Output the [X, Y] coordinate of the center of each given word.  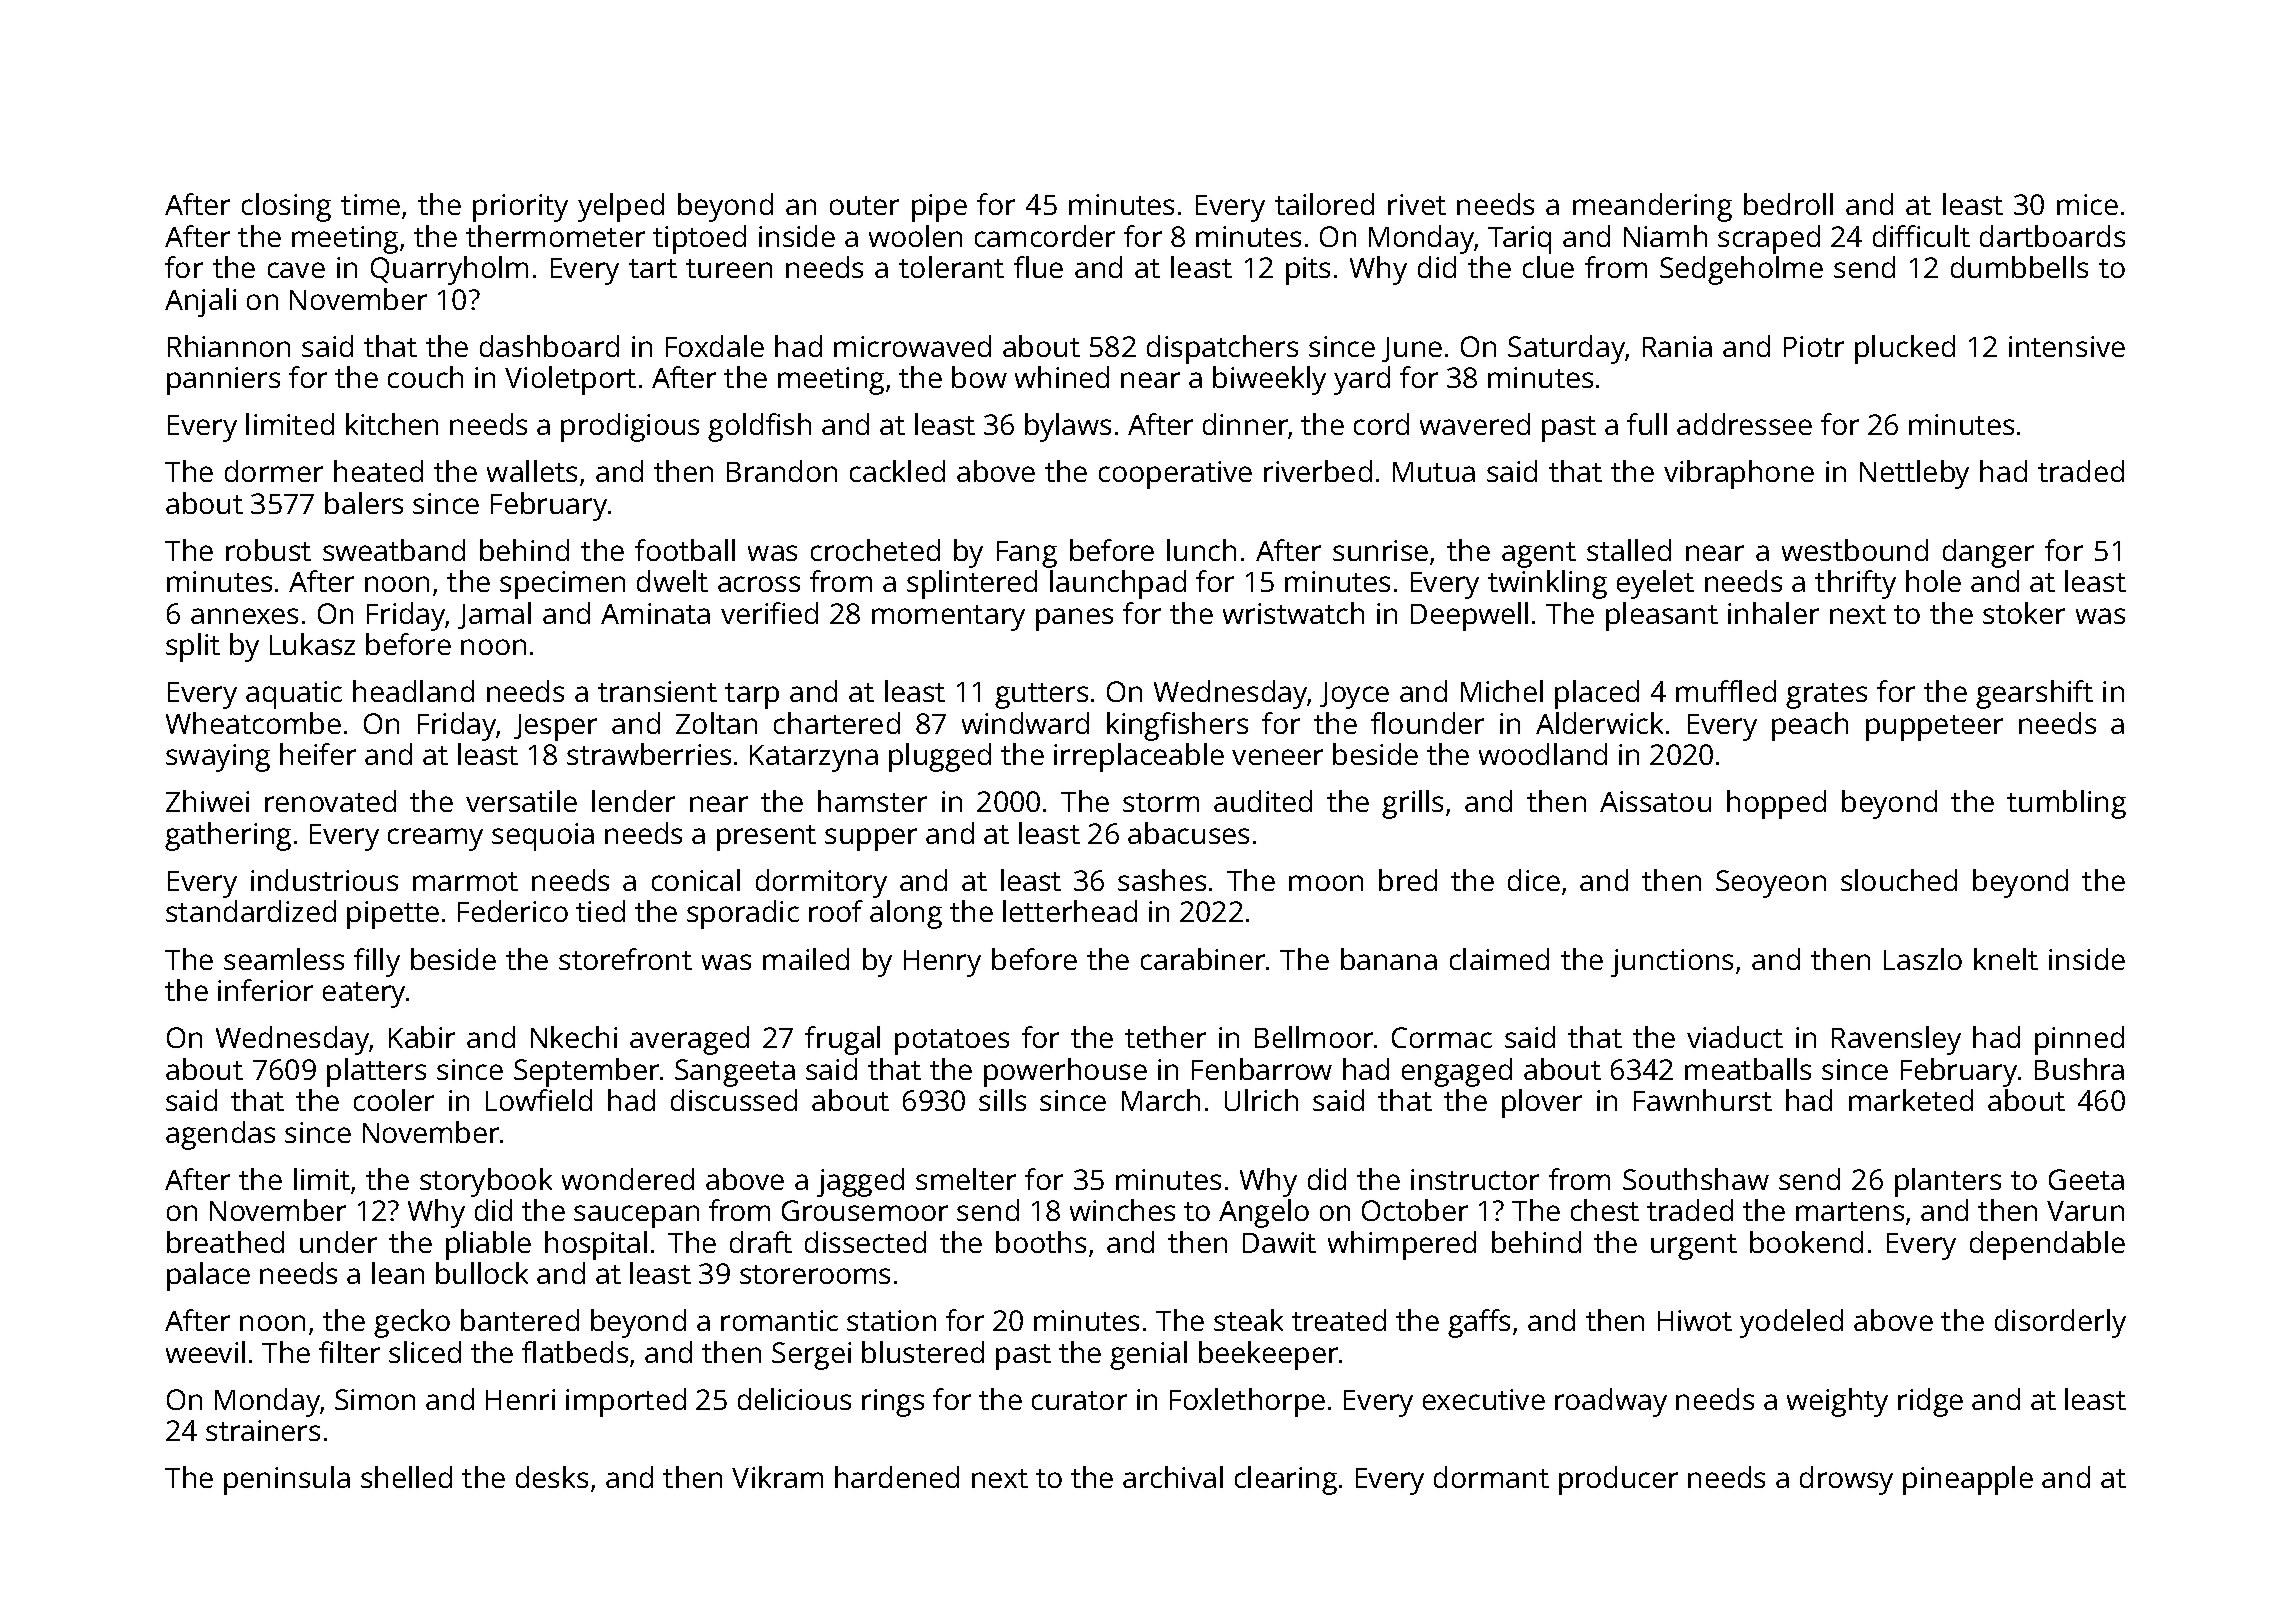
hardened [897, 1477]
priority [520, 208]
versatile [521, 801]
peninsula [287, 1480]
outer [864, 205]
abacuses [1188, 833]
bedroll [1788, 204]
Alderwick [1599, 723]
